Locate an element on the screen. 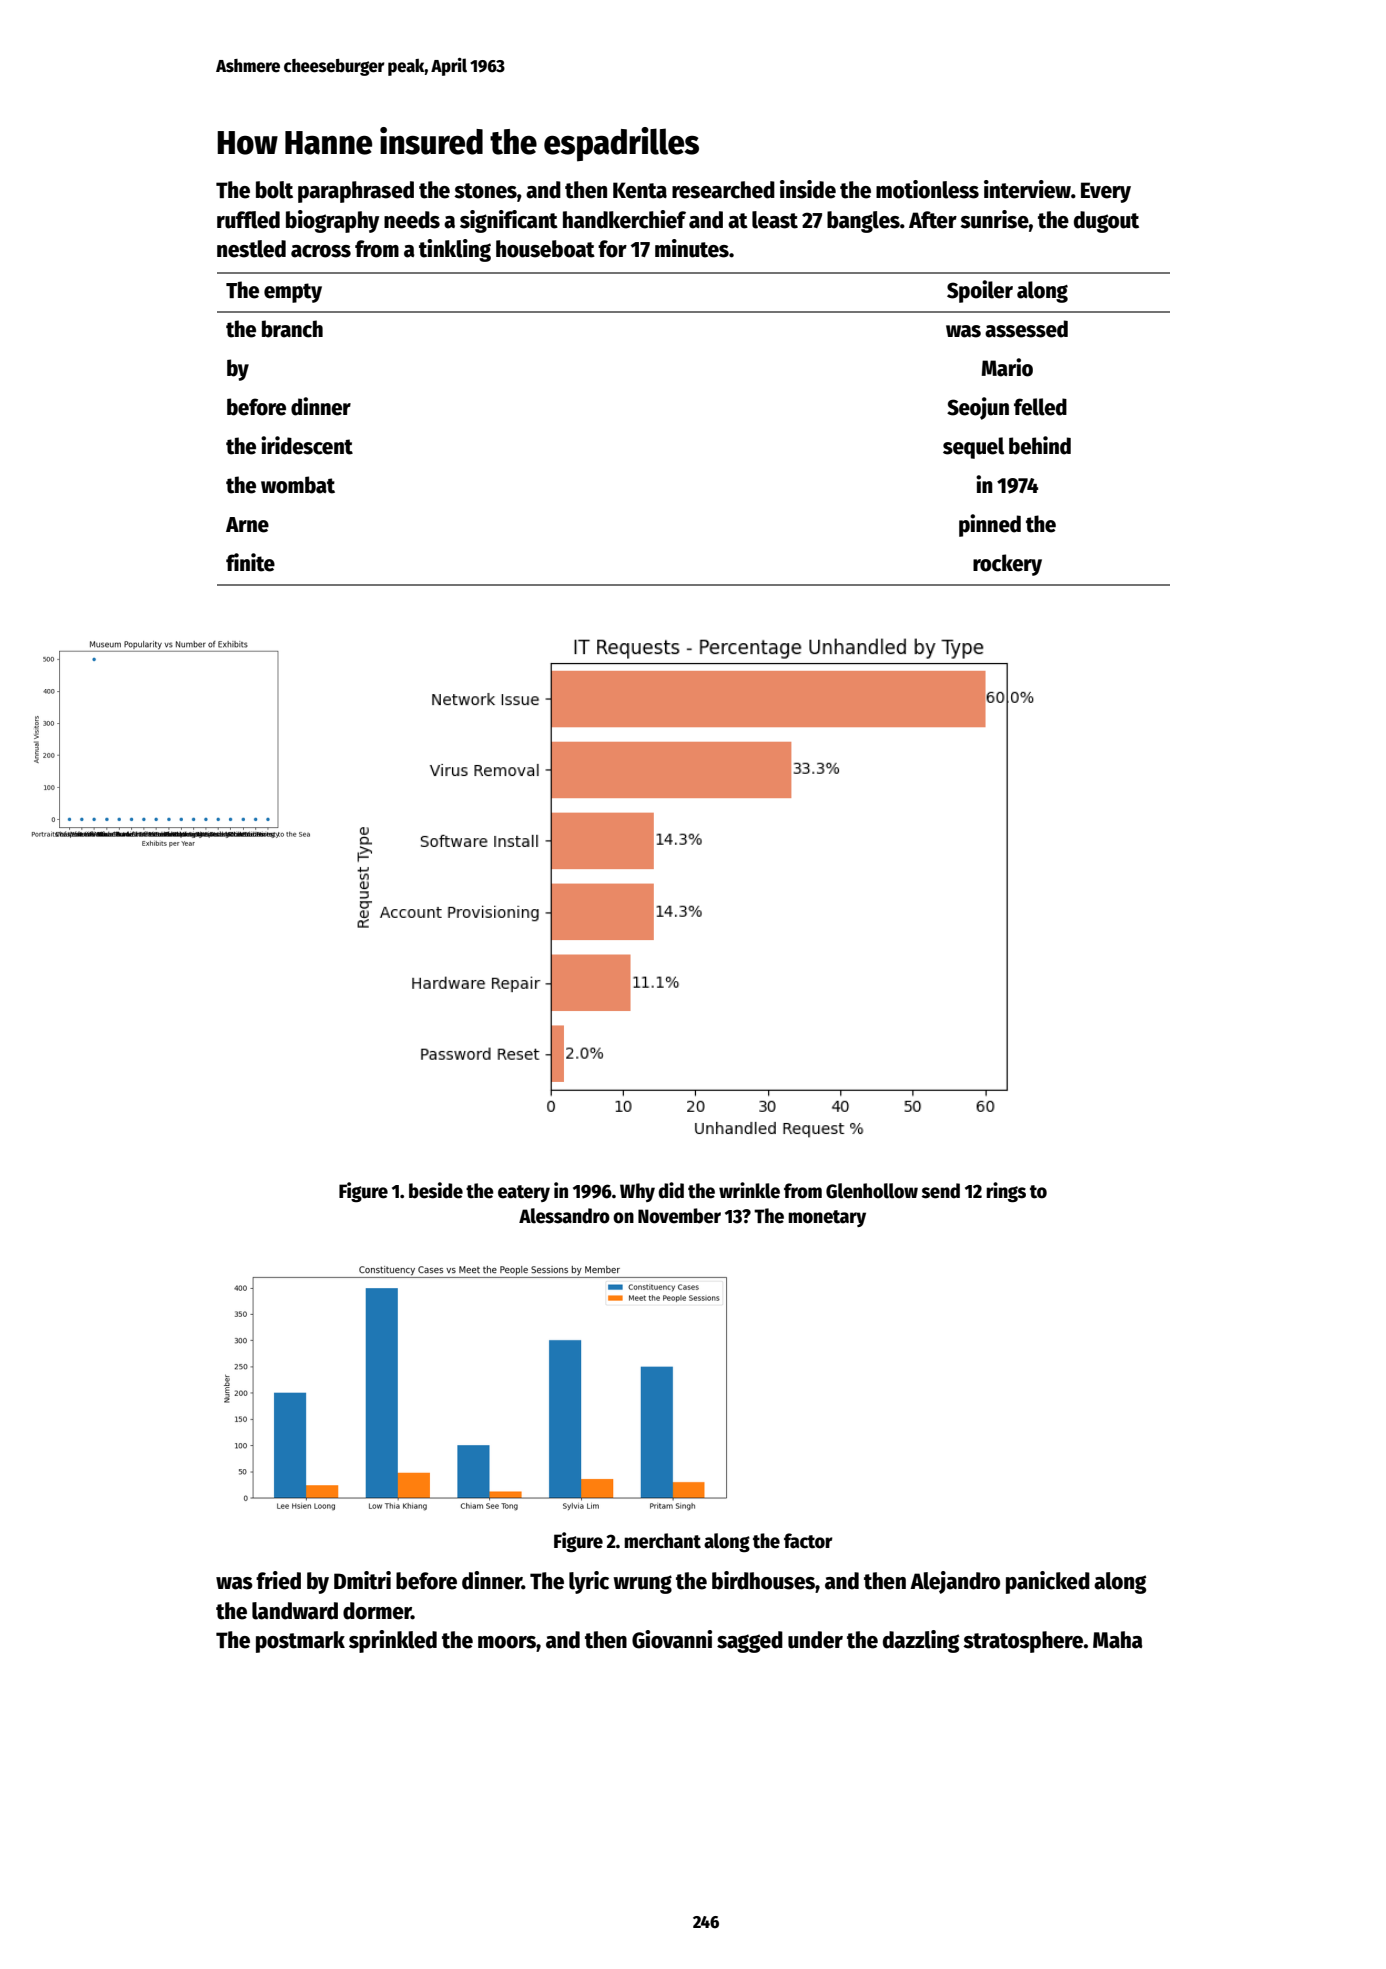 This screenshot has height=1969, width=1386. paraphrased is located at coordinates (356, 192).
